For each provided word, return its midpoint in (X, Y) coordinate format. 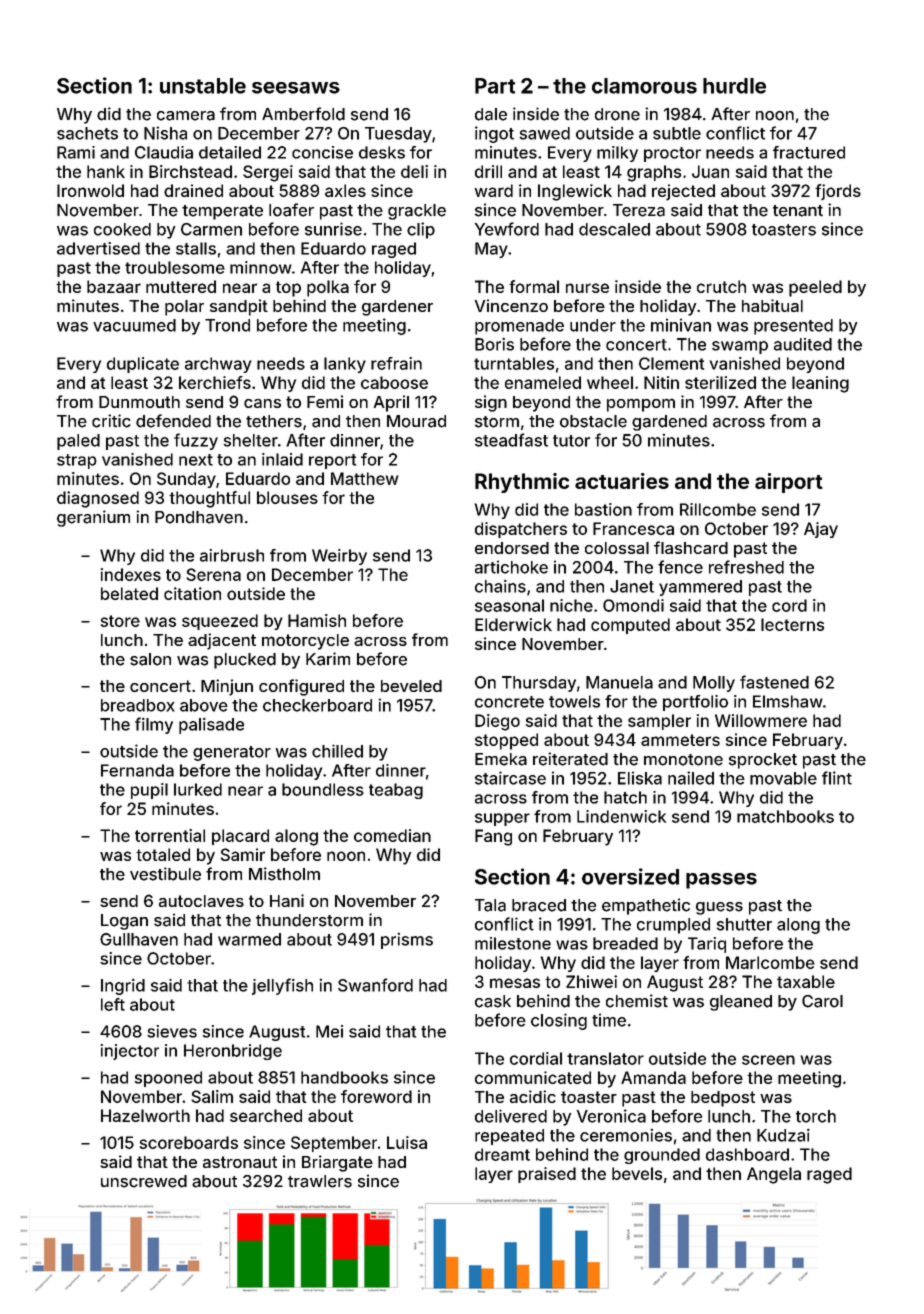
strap (77, 461)
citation (192, 593)
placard (240, 837)
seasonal (509, 605)
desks (382, 152)
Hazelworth (145, 1115)
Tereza (639, 210)
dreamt (502, 1154)
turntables (514, 363)
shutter (744, 924)
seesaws (296, 88)
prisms (407, 941)
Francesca (633, 528)
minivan (681, 325)
